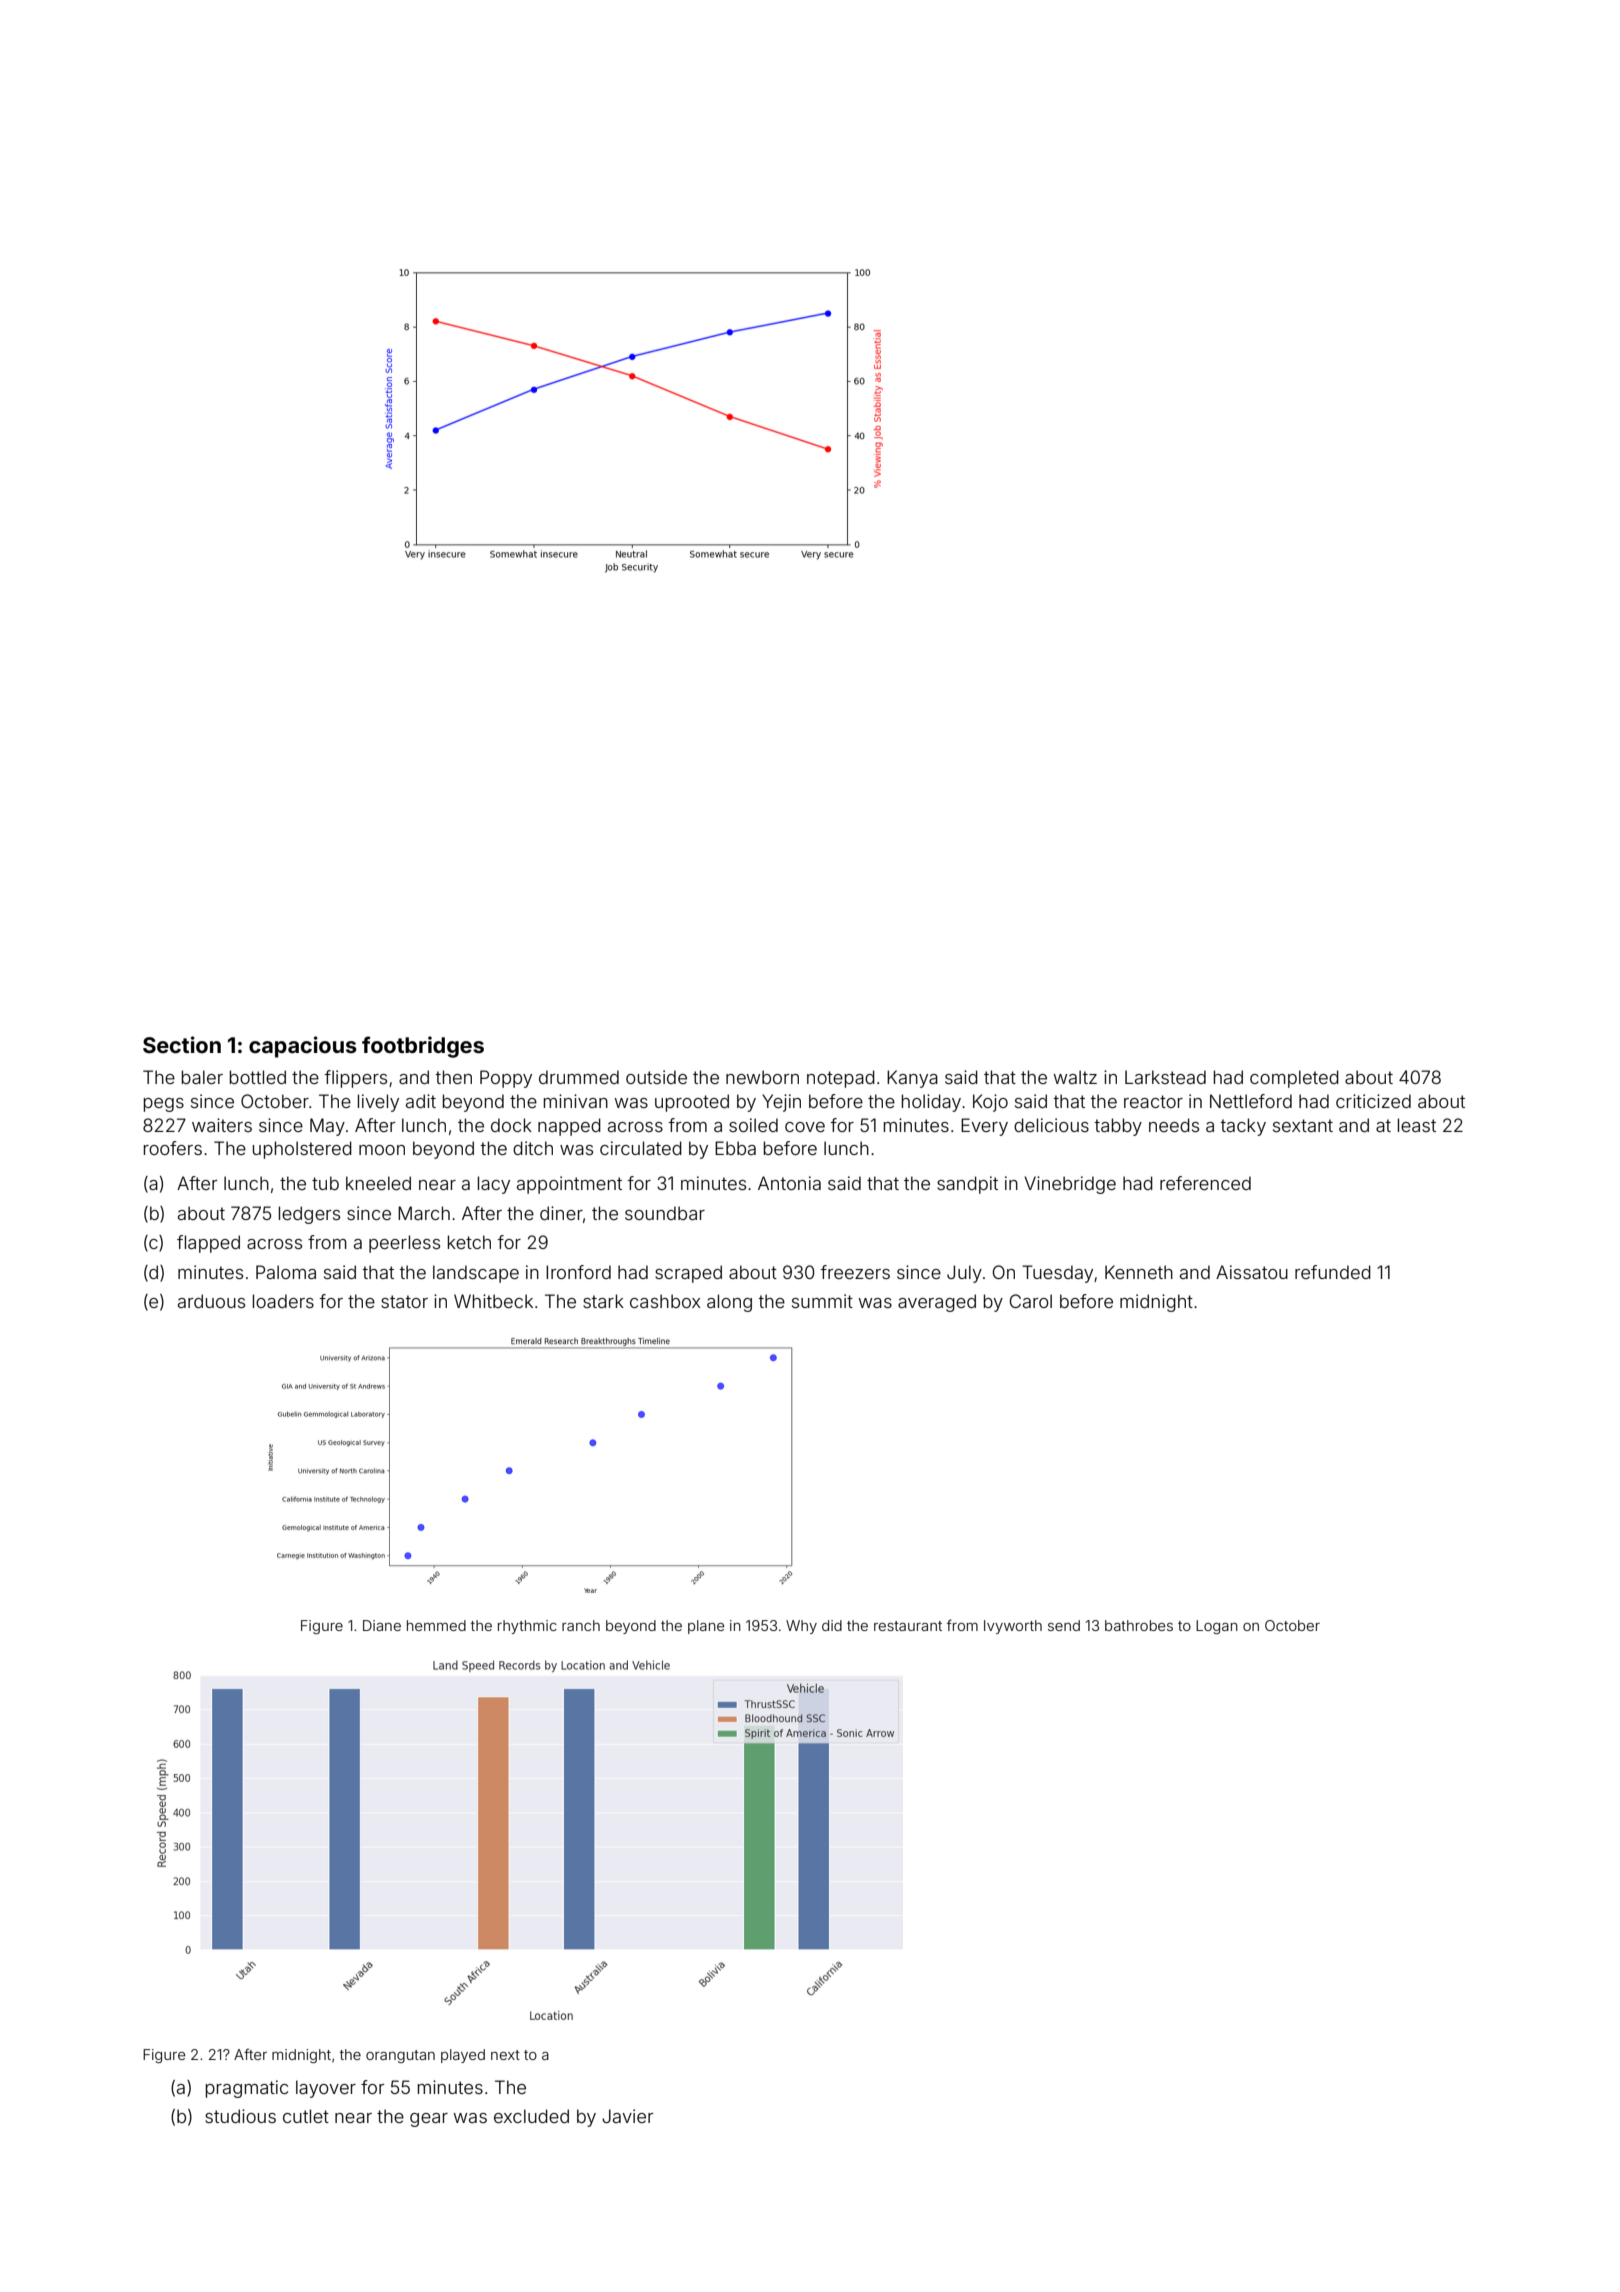 The height and width of the screenshot is (2292, 1620). Describe the element at coordinates (531, 2116) in the screenshot. I see `excluded` at that location.
